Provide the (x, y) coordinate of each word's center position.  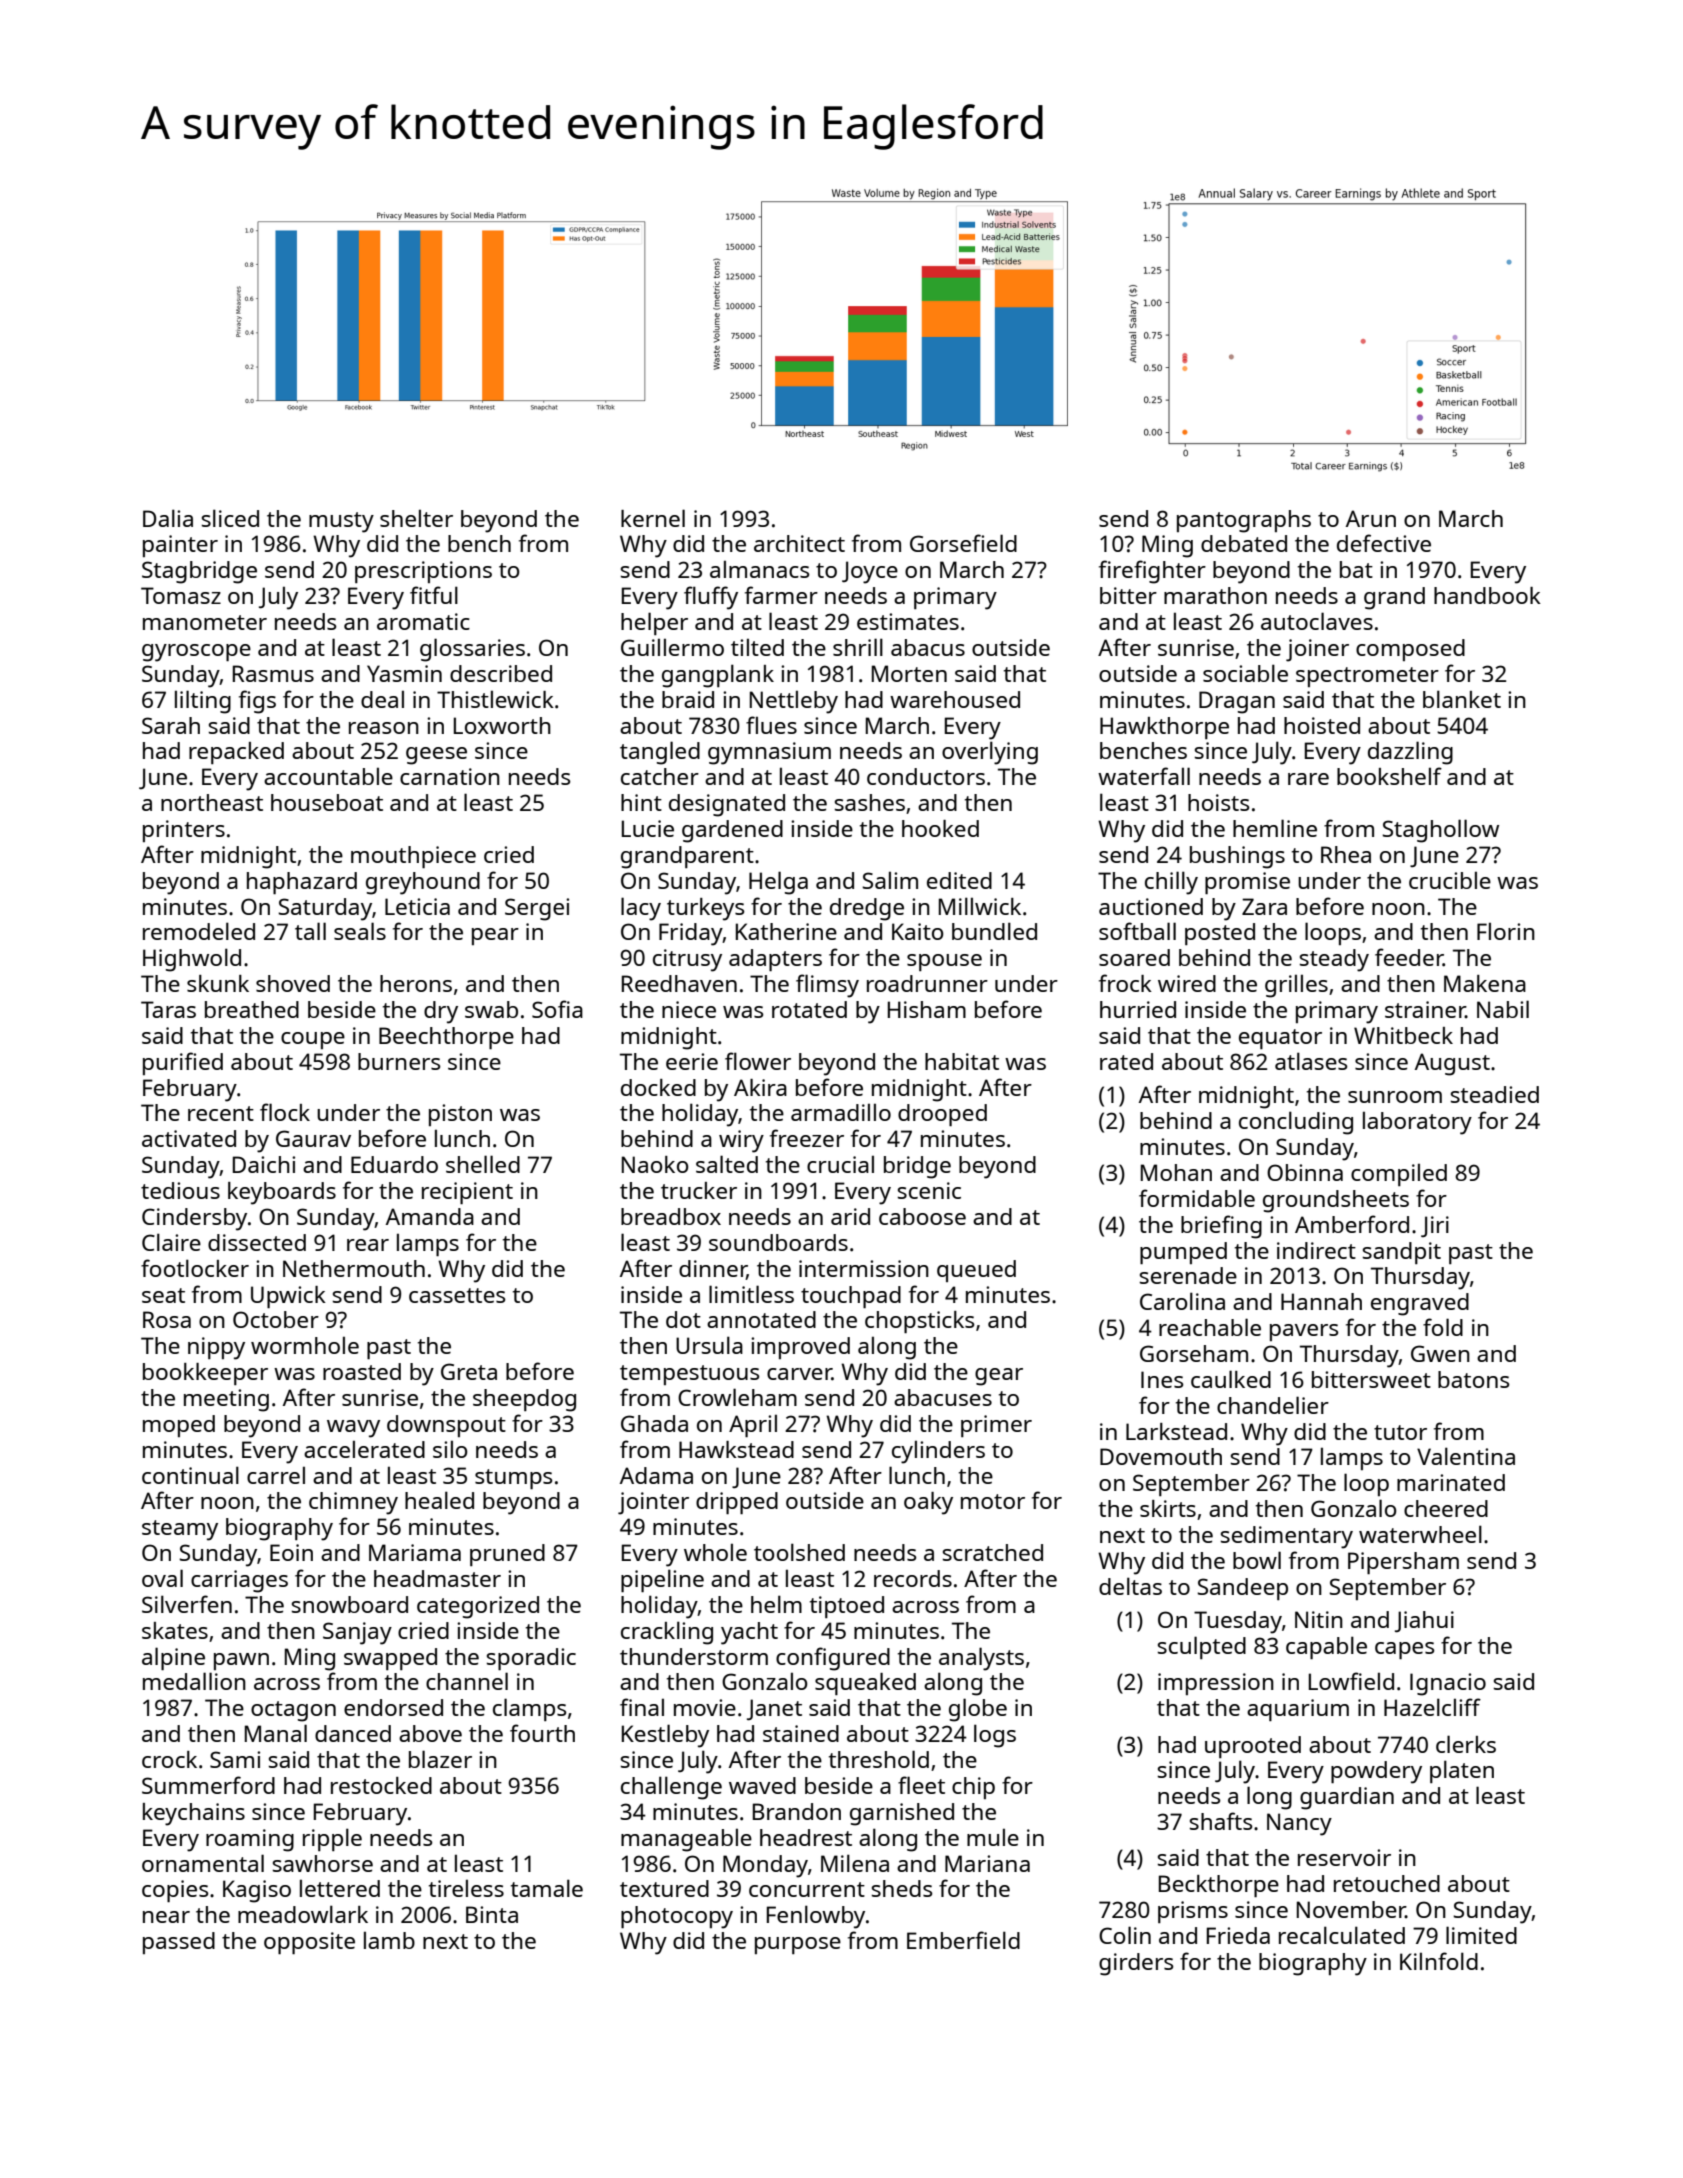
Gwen (1440, 1353)
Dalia (168, 518)
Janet (774, 1710)
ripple (332, 1839)
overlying (990, 753)
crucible (1450, 880)
